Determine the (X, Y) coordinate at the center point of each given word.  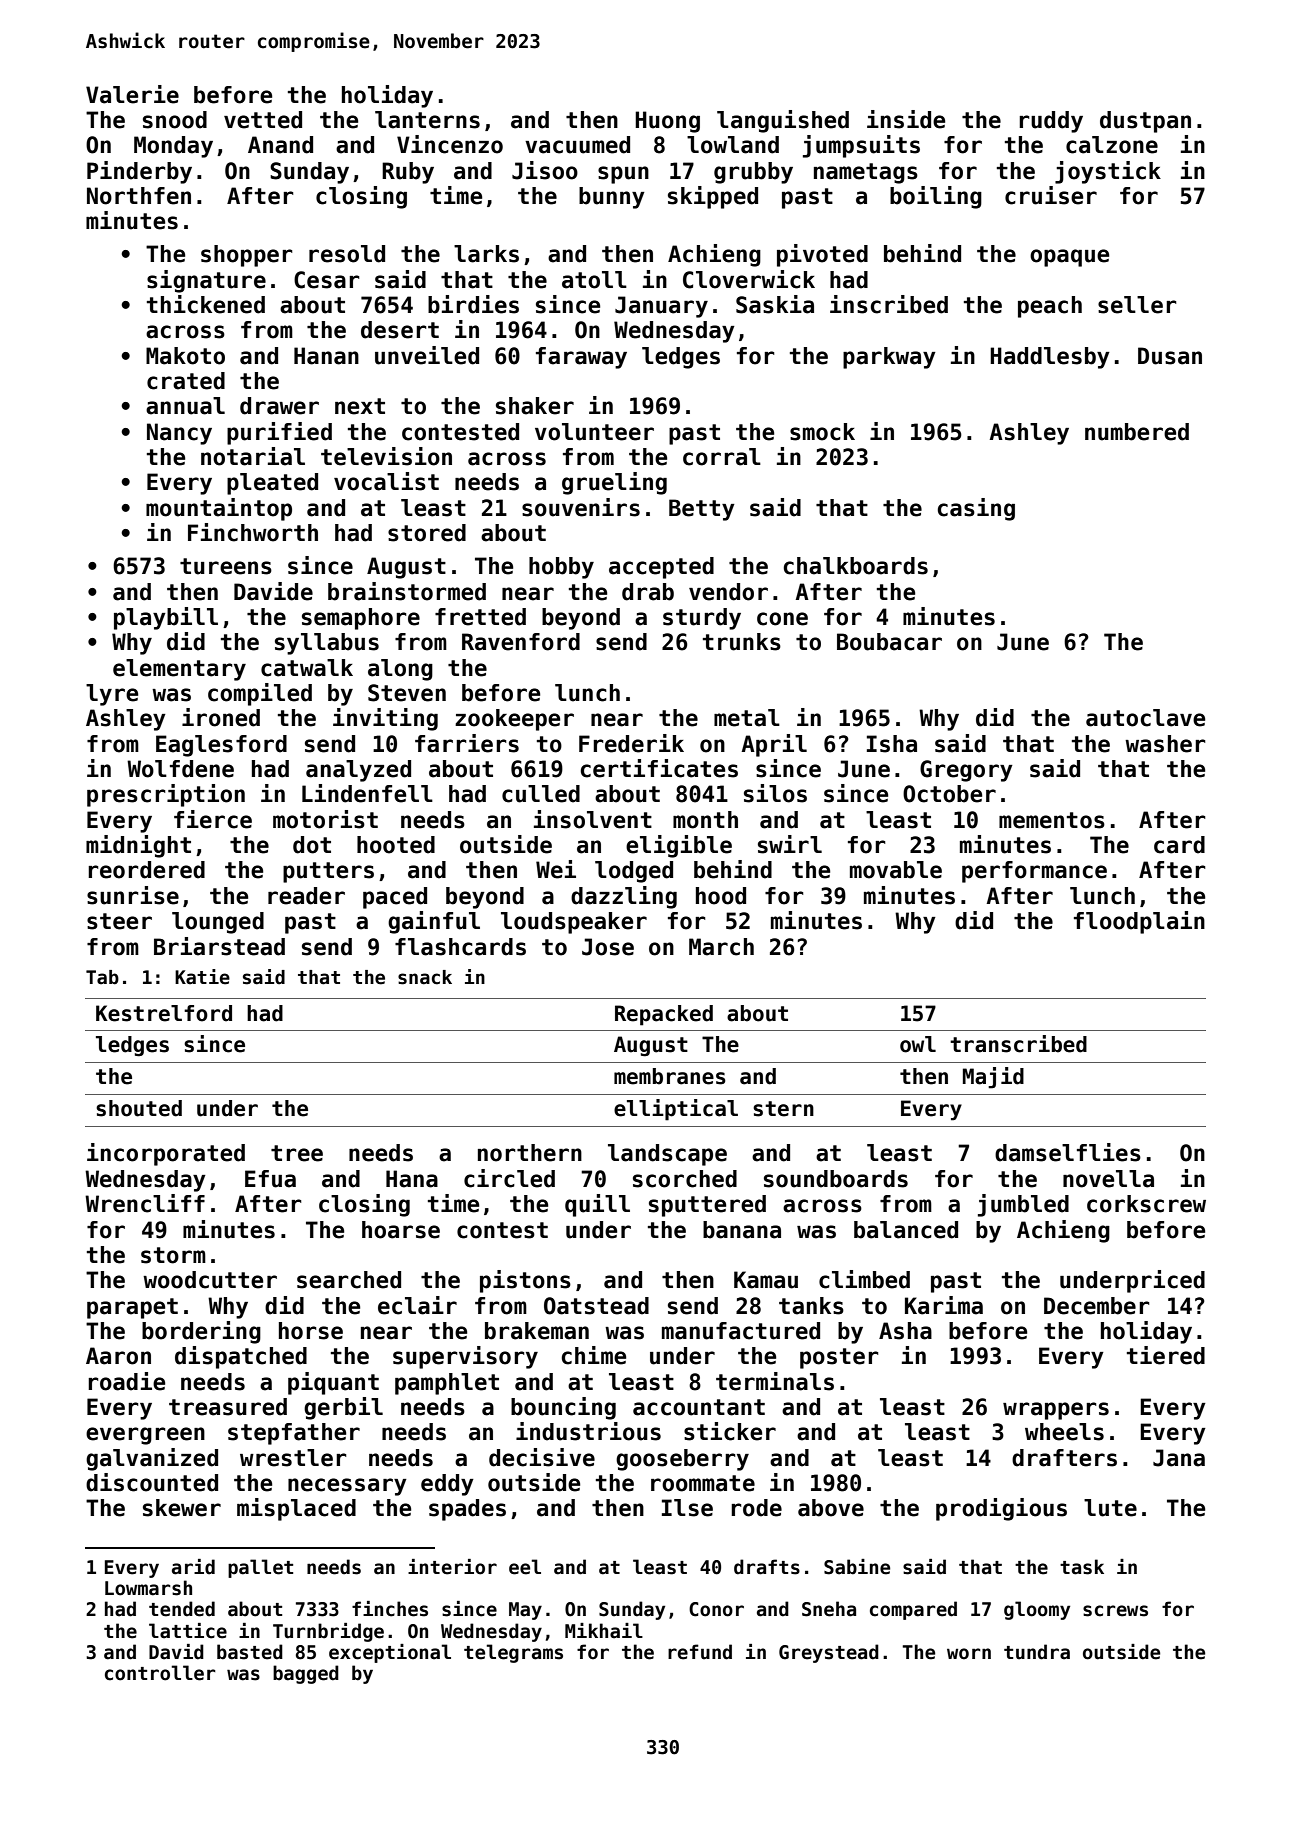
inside (906, 119)
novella (1108, 1179)
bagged (306, 1674)
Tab (102, 977)
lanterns (427, 120)
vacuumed (577, 145)
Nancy (179, 434)
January (661, 307)
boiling (936, 197)
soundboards (836, 1179)
